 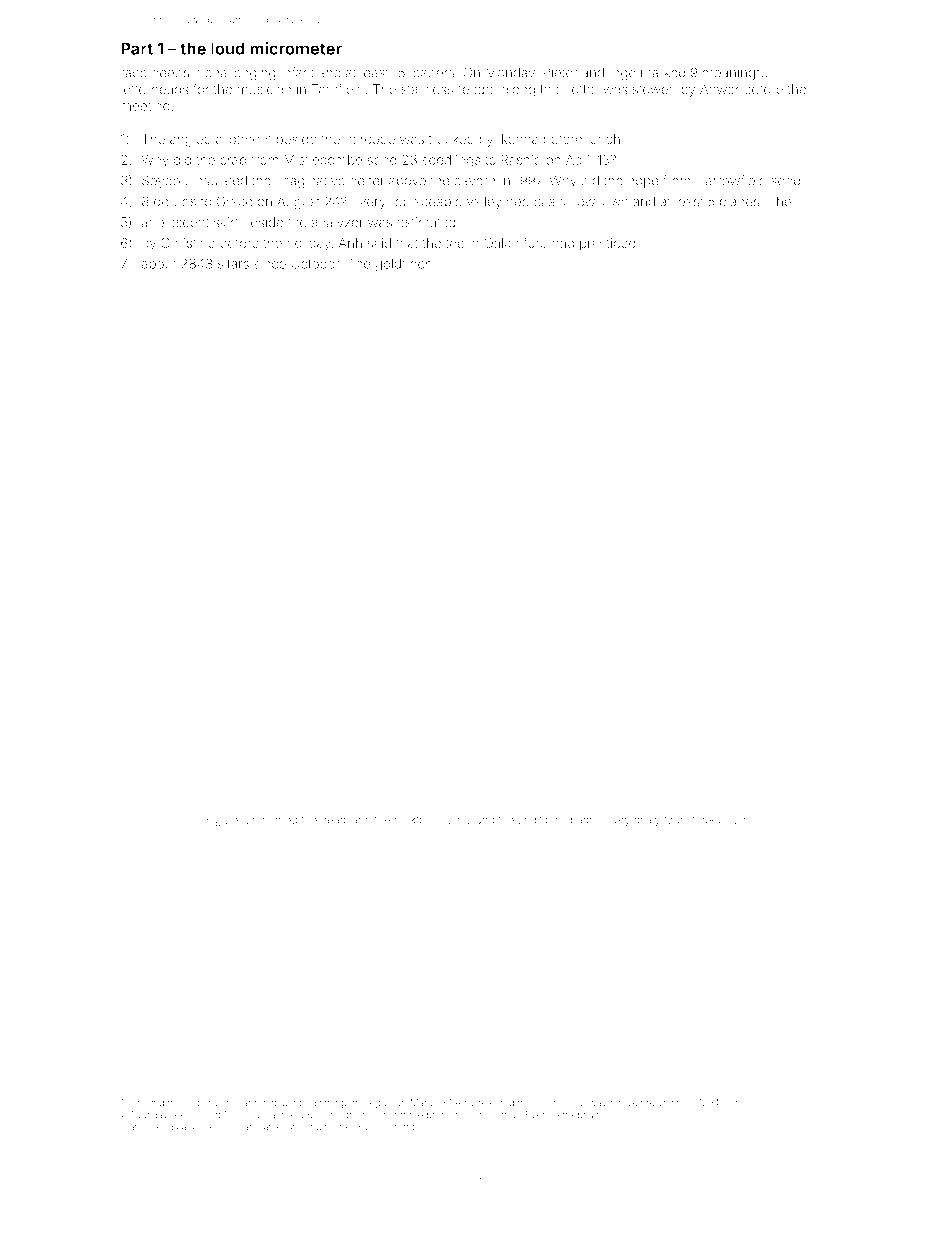 I want to click on then, so click(x=385, y=819).
